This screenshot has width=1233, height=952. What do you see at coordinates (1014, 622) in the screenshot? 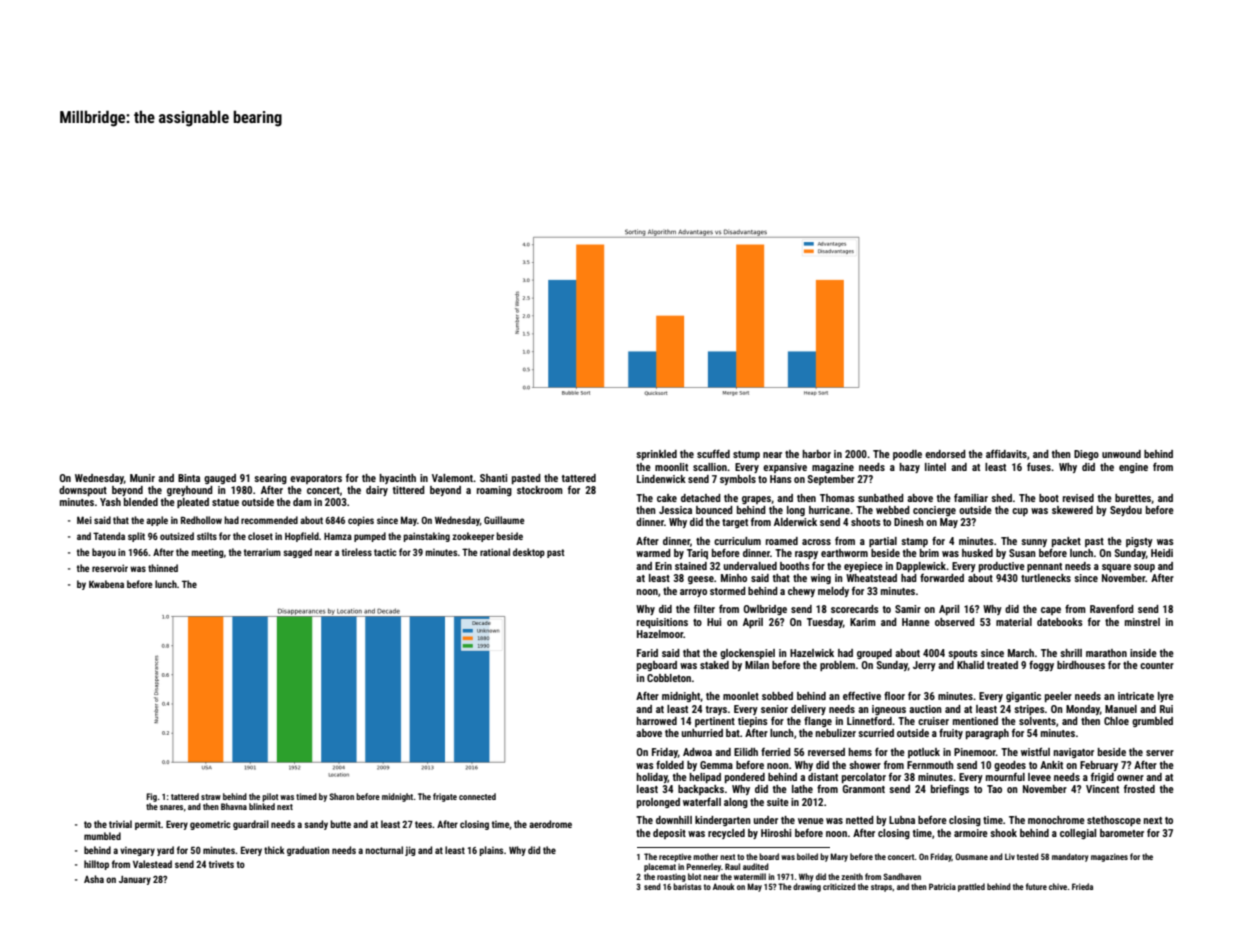
I see `material` at bounding box center [1014, 622].
